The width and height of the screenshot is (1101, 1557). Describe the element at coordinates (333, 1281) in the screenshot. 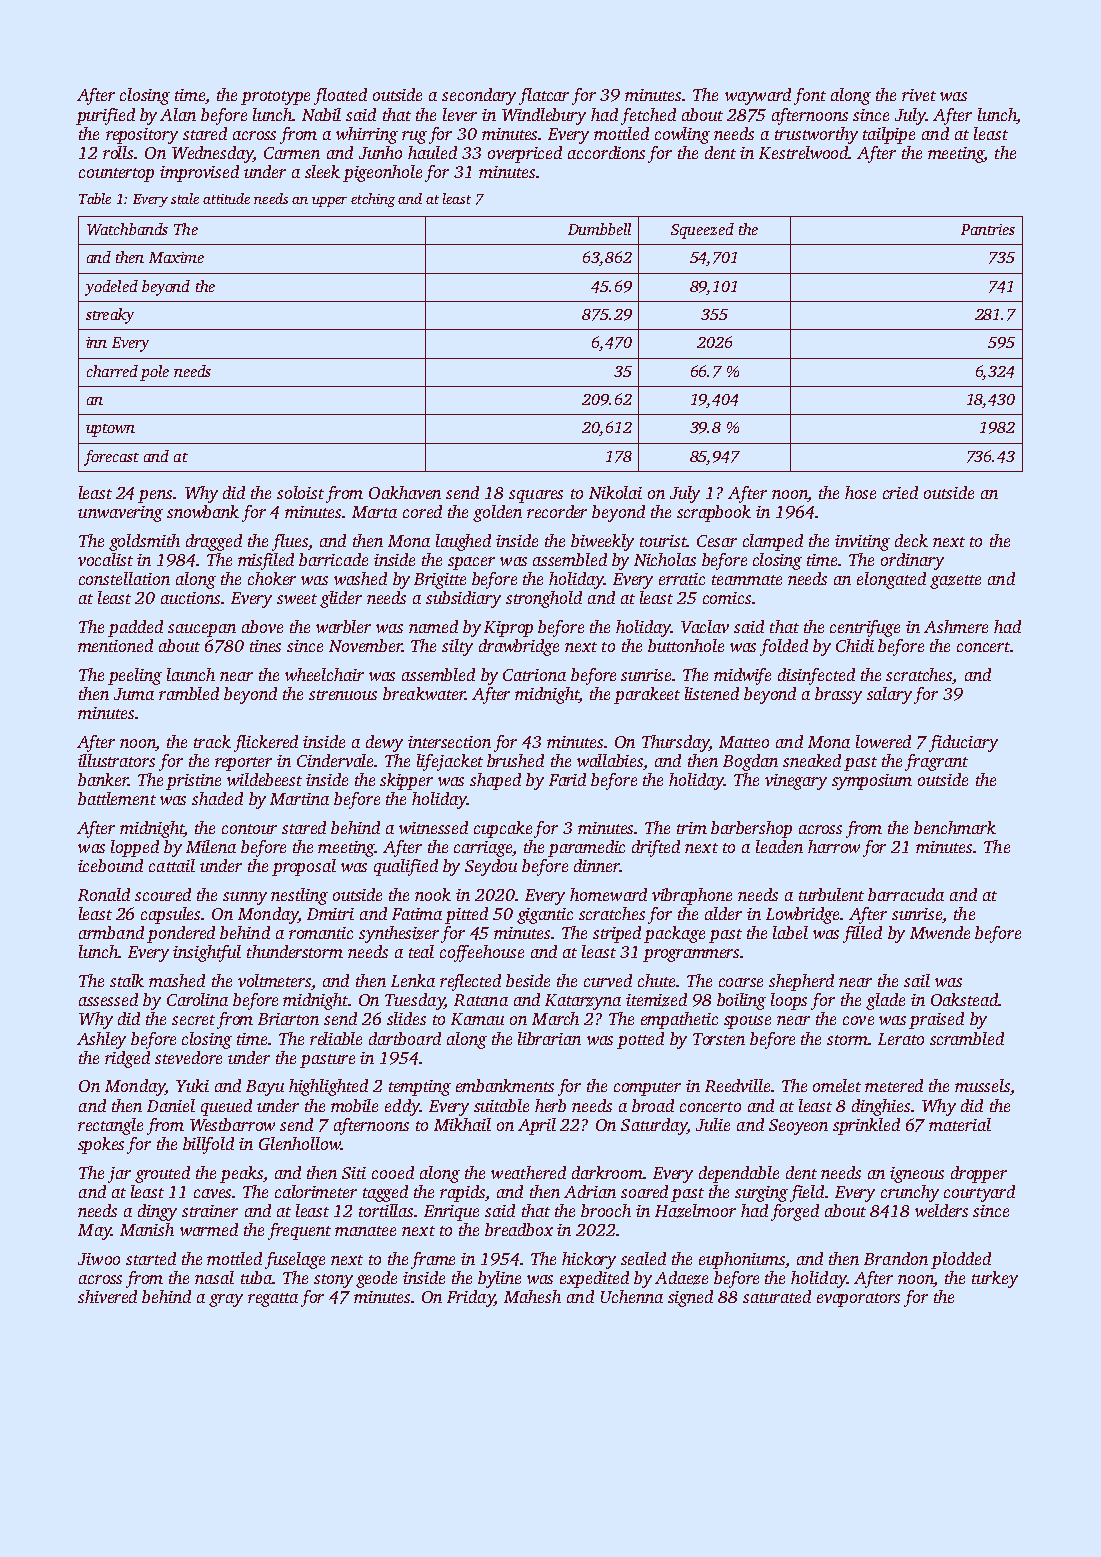

I see `stony` at that location.
